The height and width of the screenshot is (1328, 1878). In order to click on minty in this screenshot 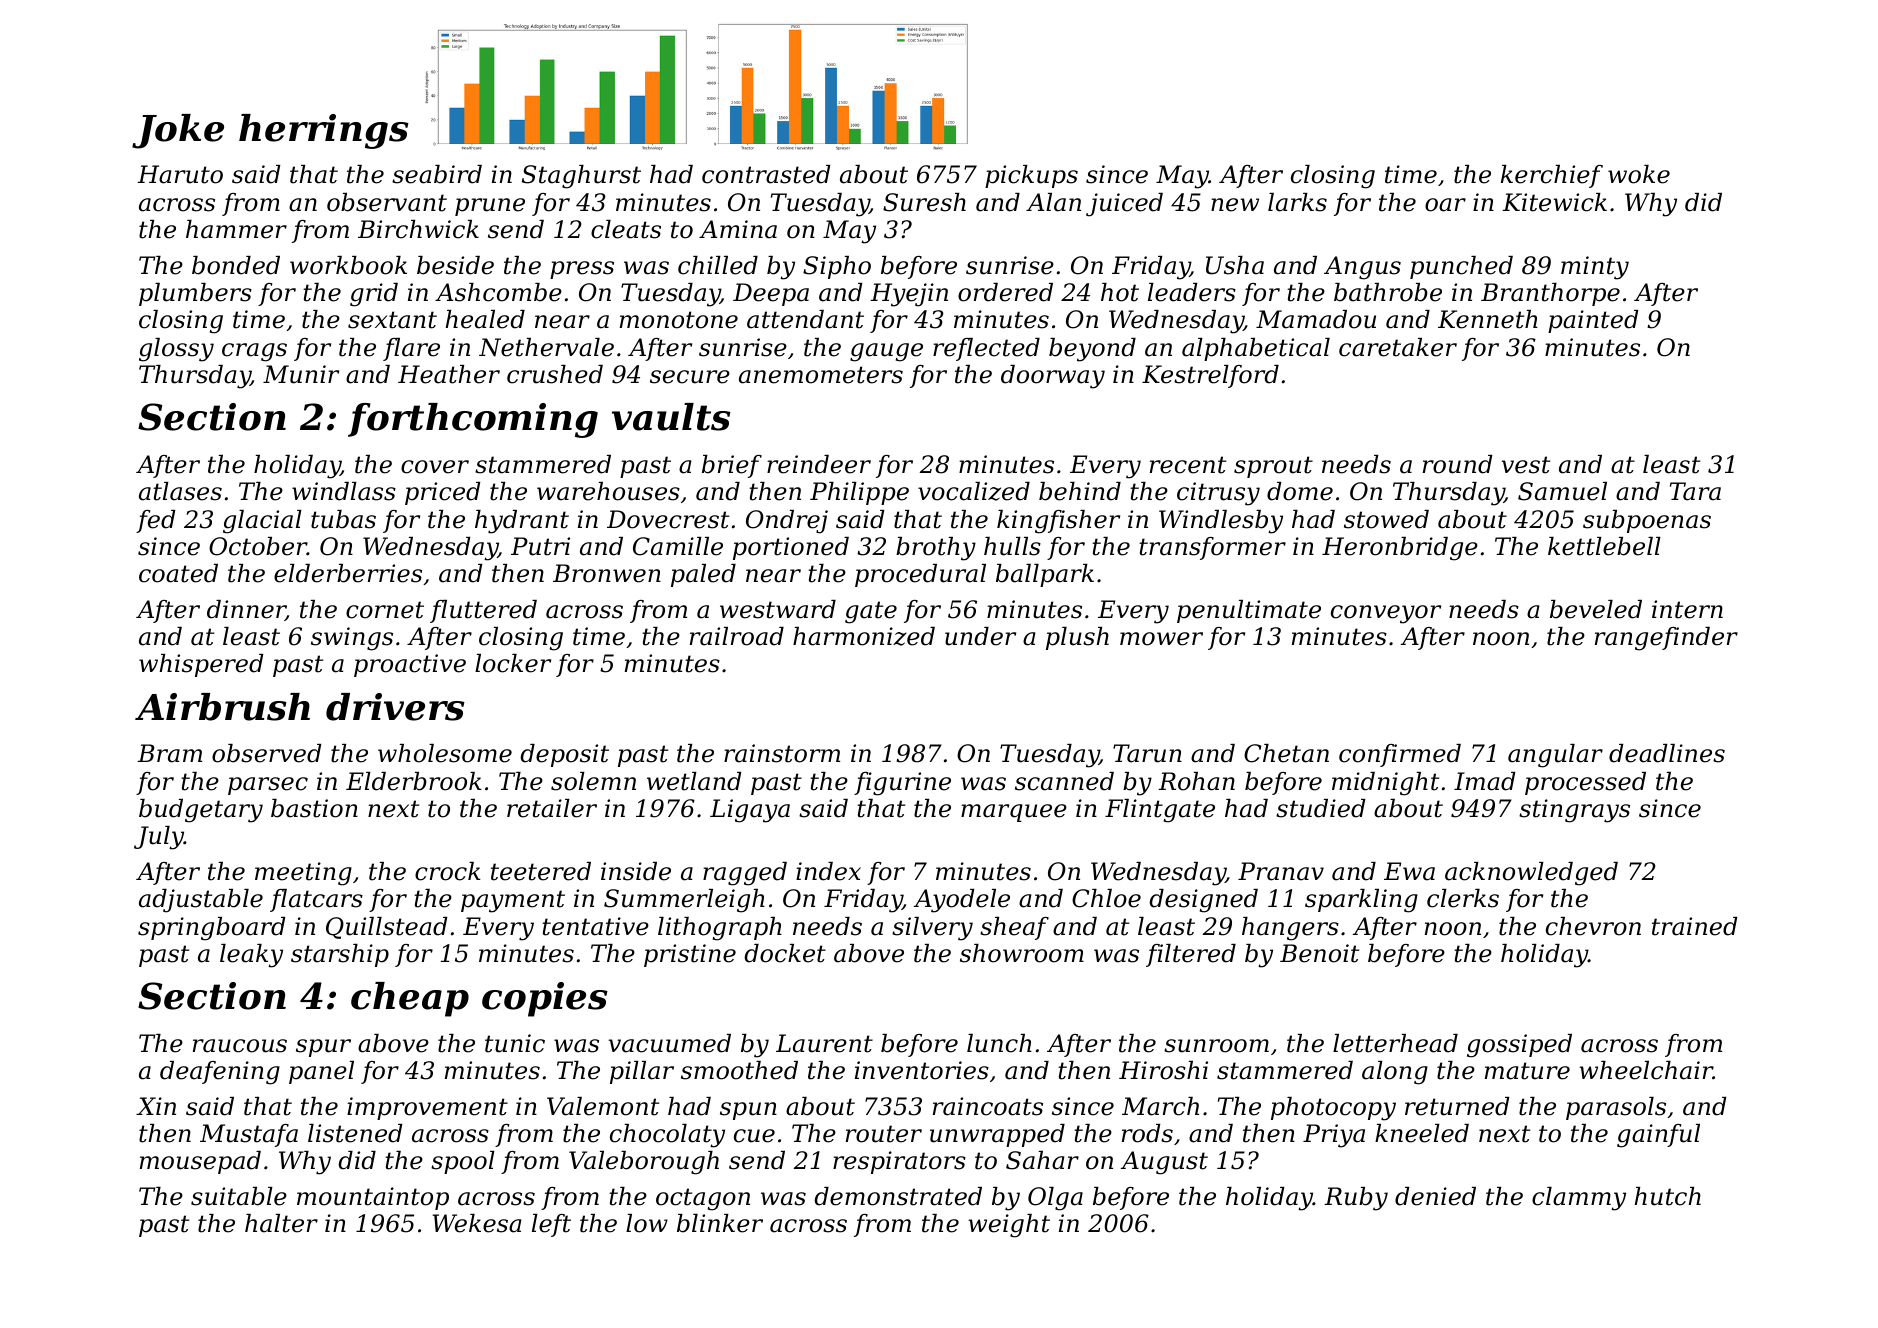, I will do `click(1595, 268)`.
